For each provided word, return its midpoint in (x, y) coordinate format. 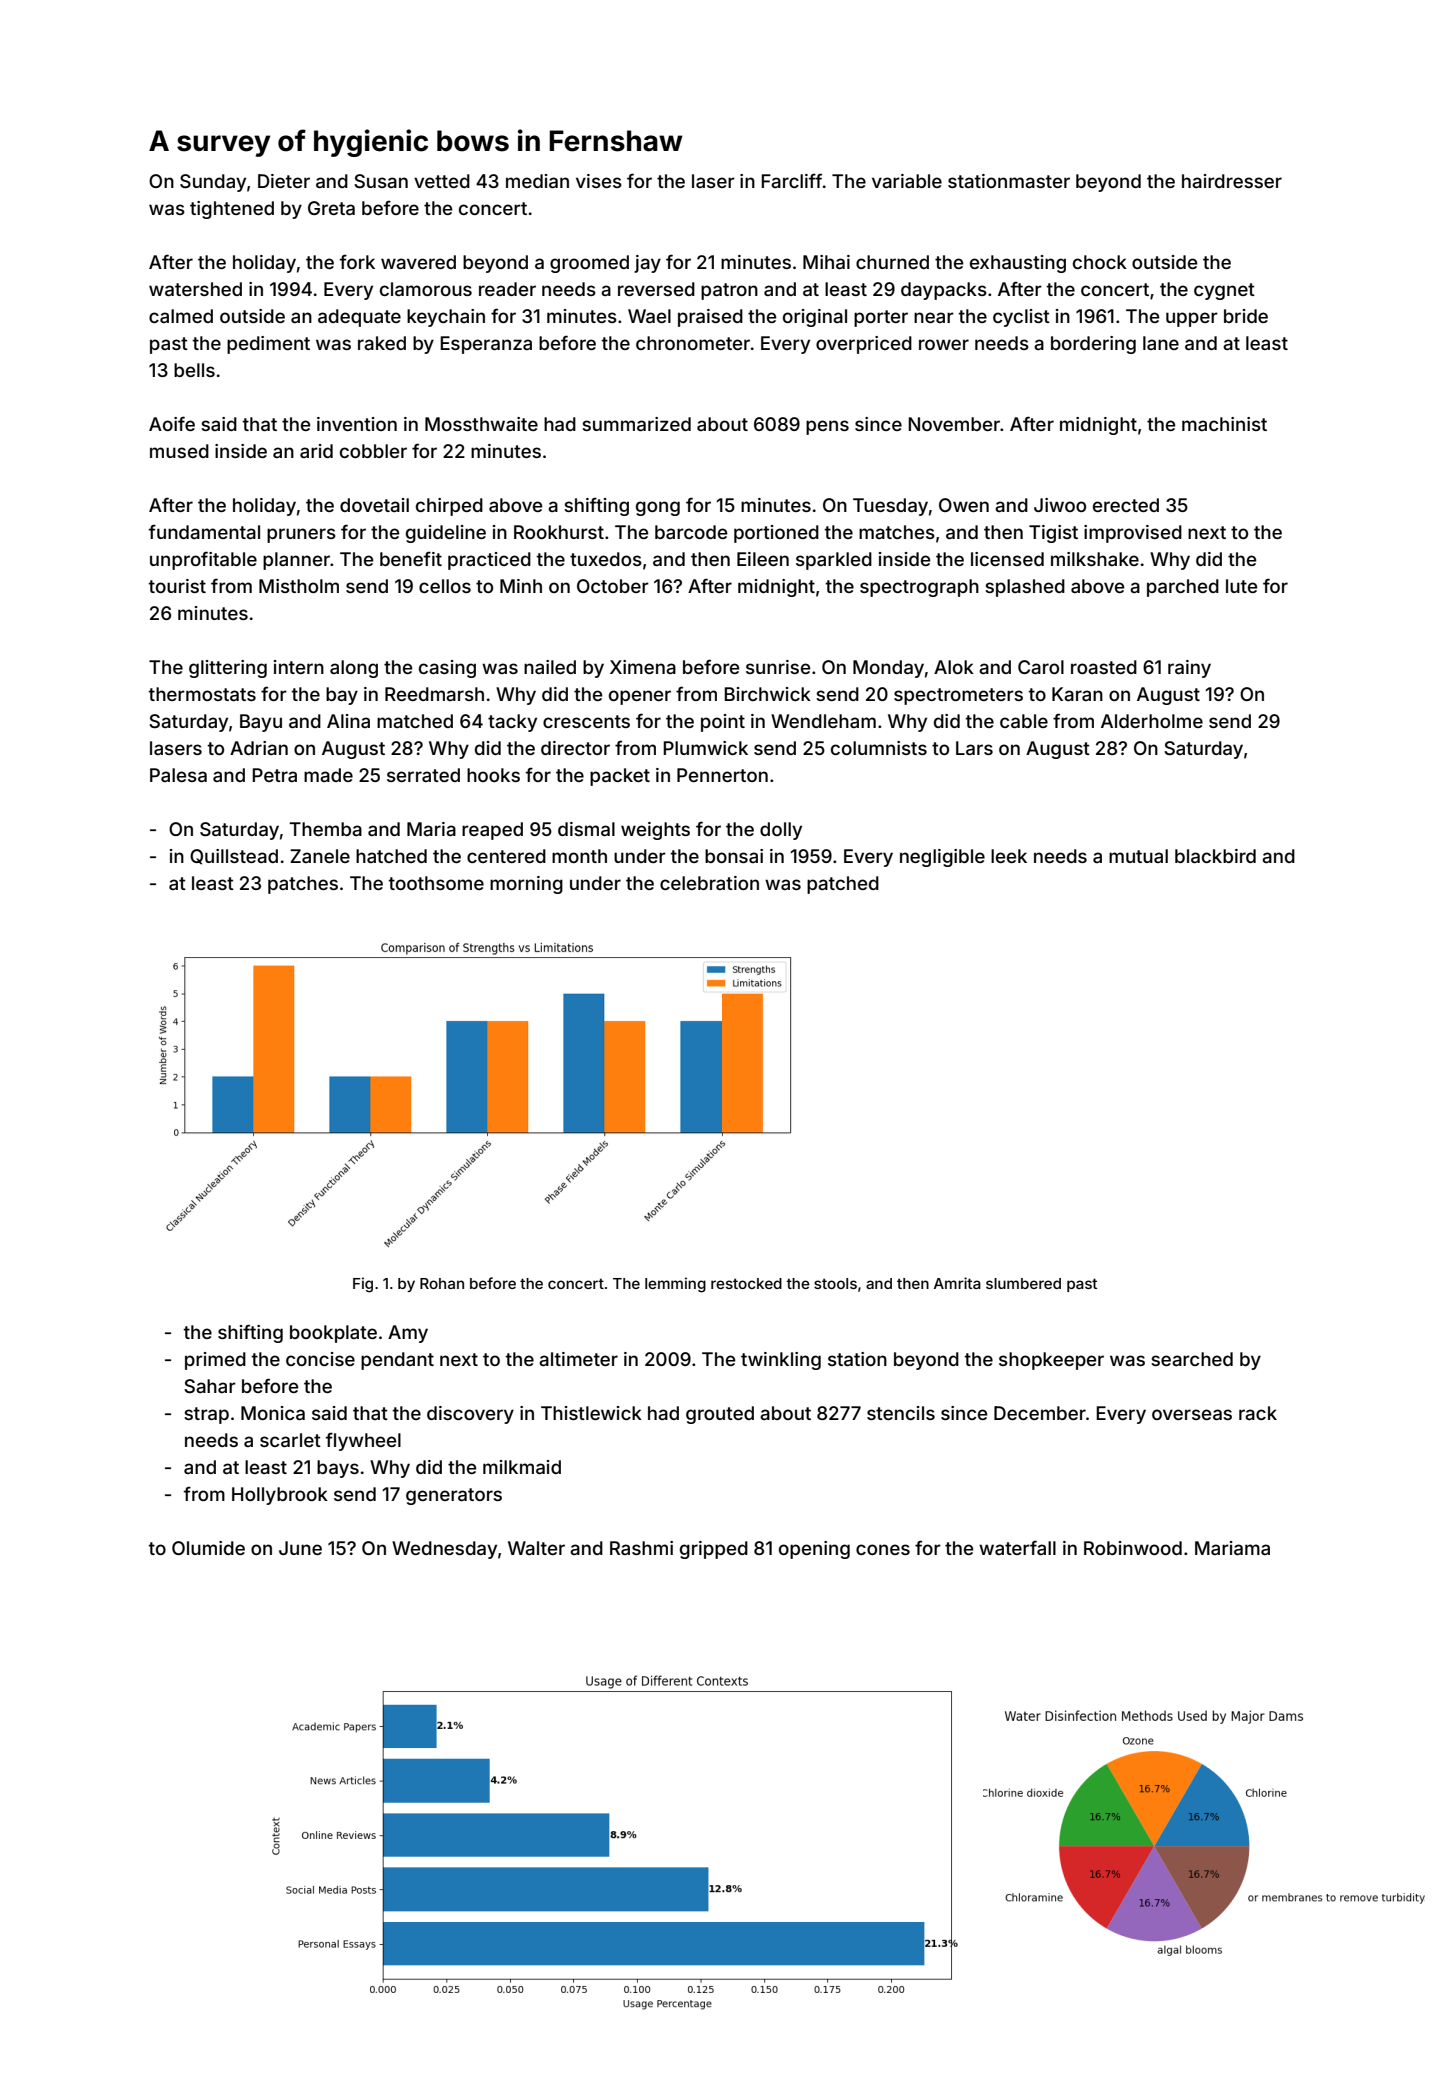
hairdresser (1232, 181)
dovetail (374, 505)
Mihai (826, 262)
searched (1192, 1359)
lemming (675, 1285)
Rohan (442, 1283)
